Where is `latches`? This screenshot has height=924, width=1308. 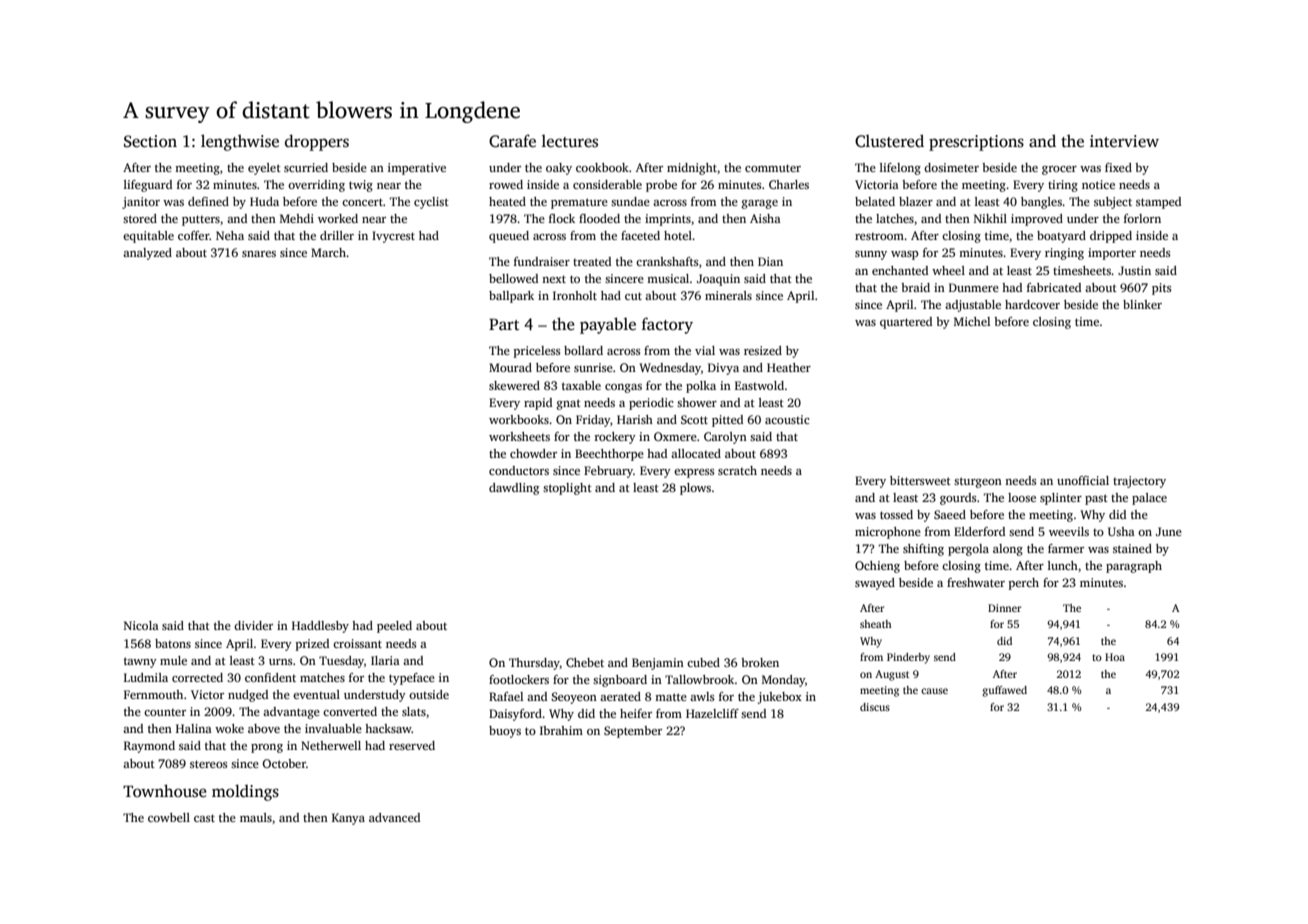 latches is located at coordinates (895, 218).
